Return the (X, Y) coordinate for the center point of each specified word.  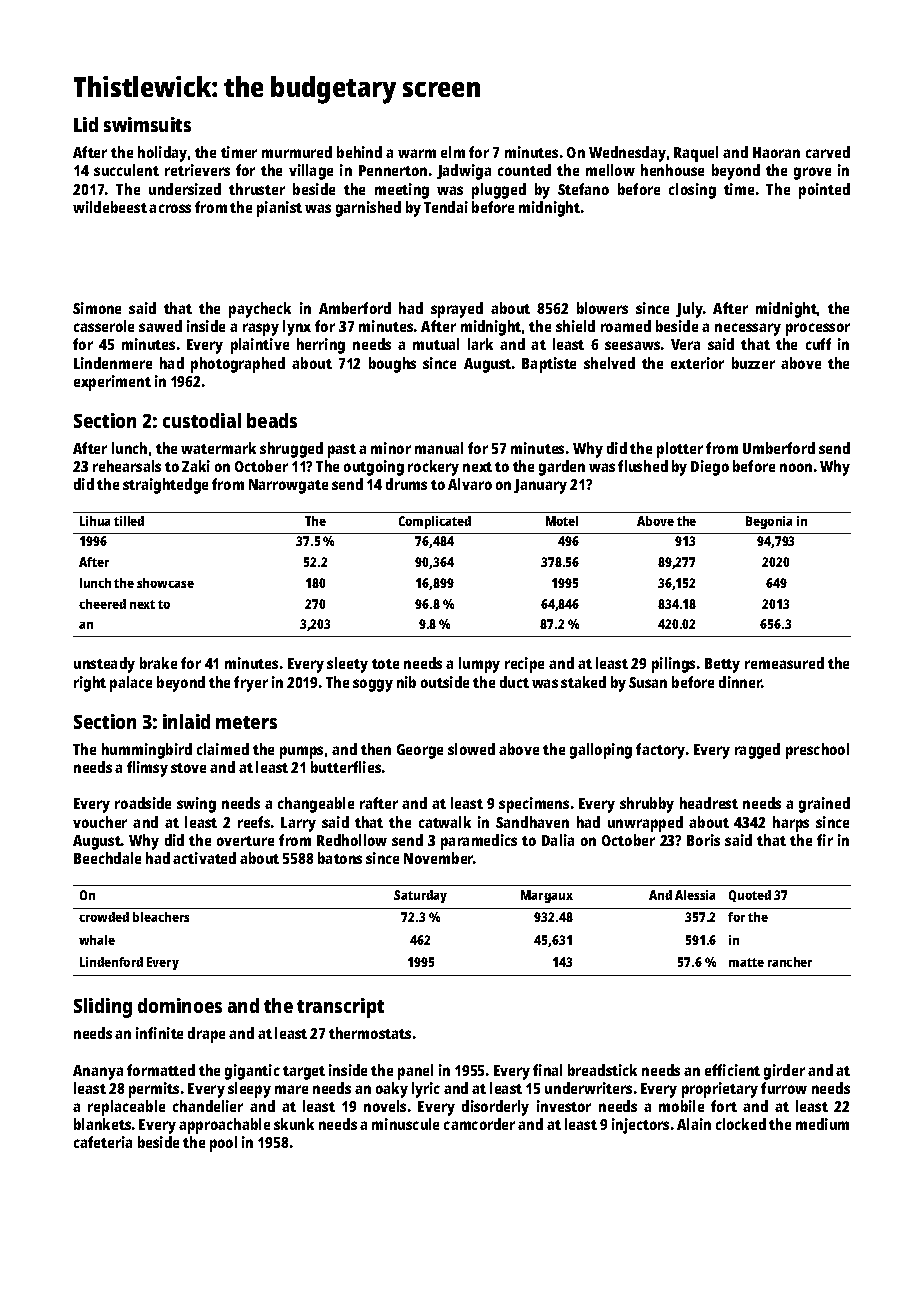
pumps (301, 752)
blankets (102, 1124)
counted (524, 170)
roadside (143, 803)
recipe (524, 665)
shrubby (647, 805)
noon (796, 467)
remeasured (784, 663)
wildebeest (110, 207)
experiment (112, 383)
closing (692, 191)
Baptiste (549, 365)
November (438, 858)
